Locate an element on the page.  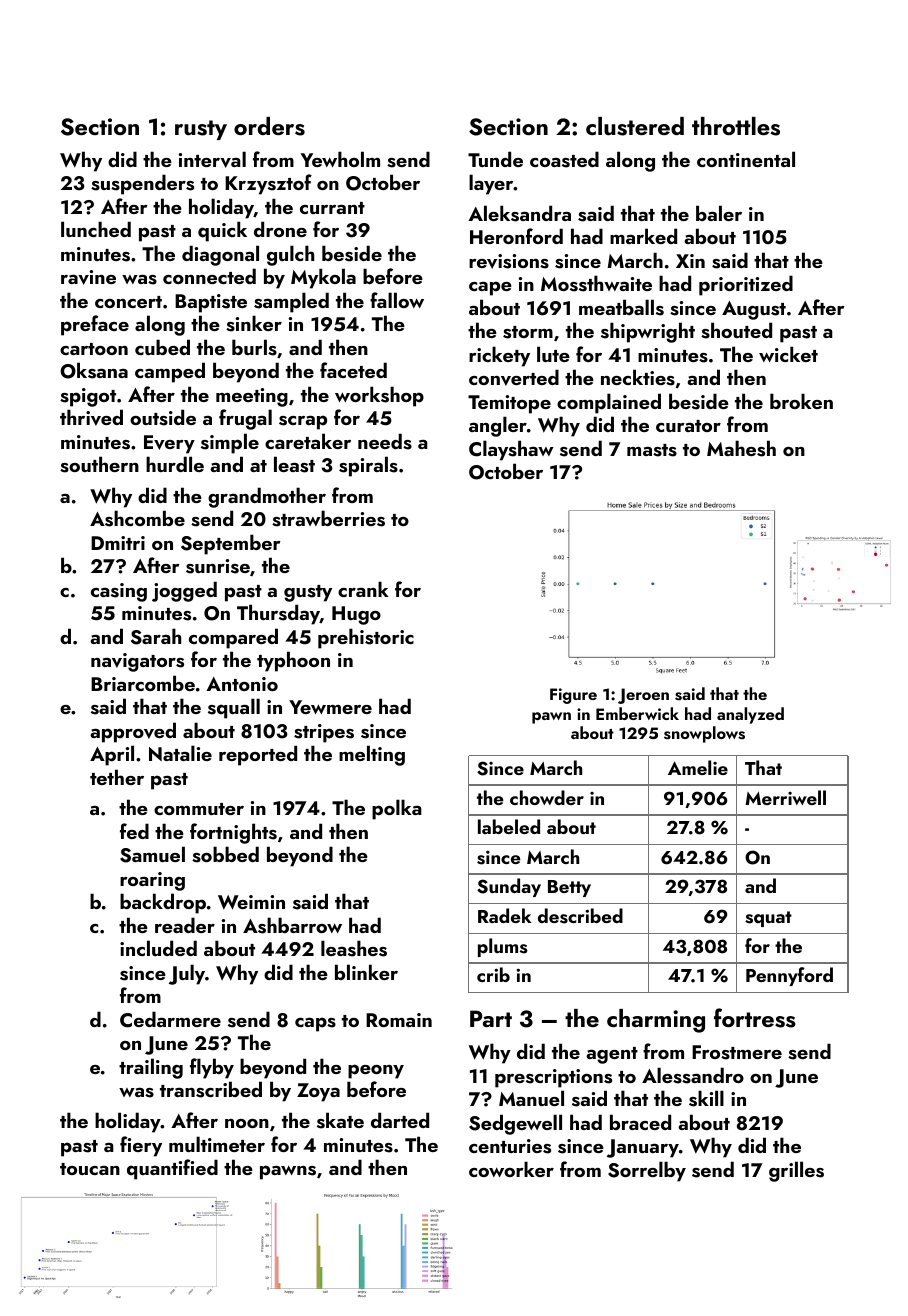
Dmitri is located at coordinates (118, 543).
